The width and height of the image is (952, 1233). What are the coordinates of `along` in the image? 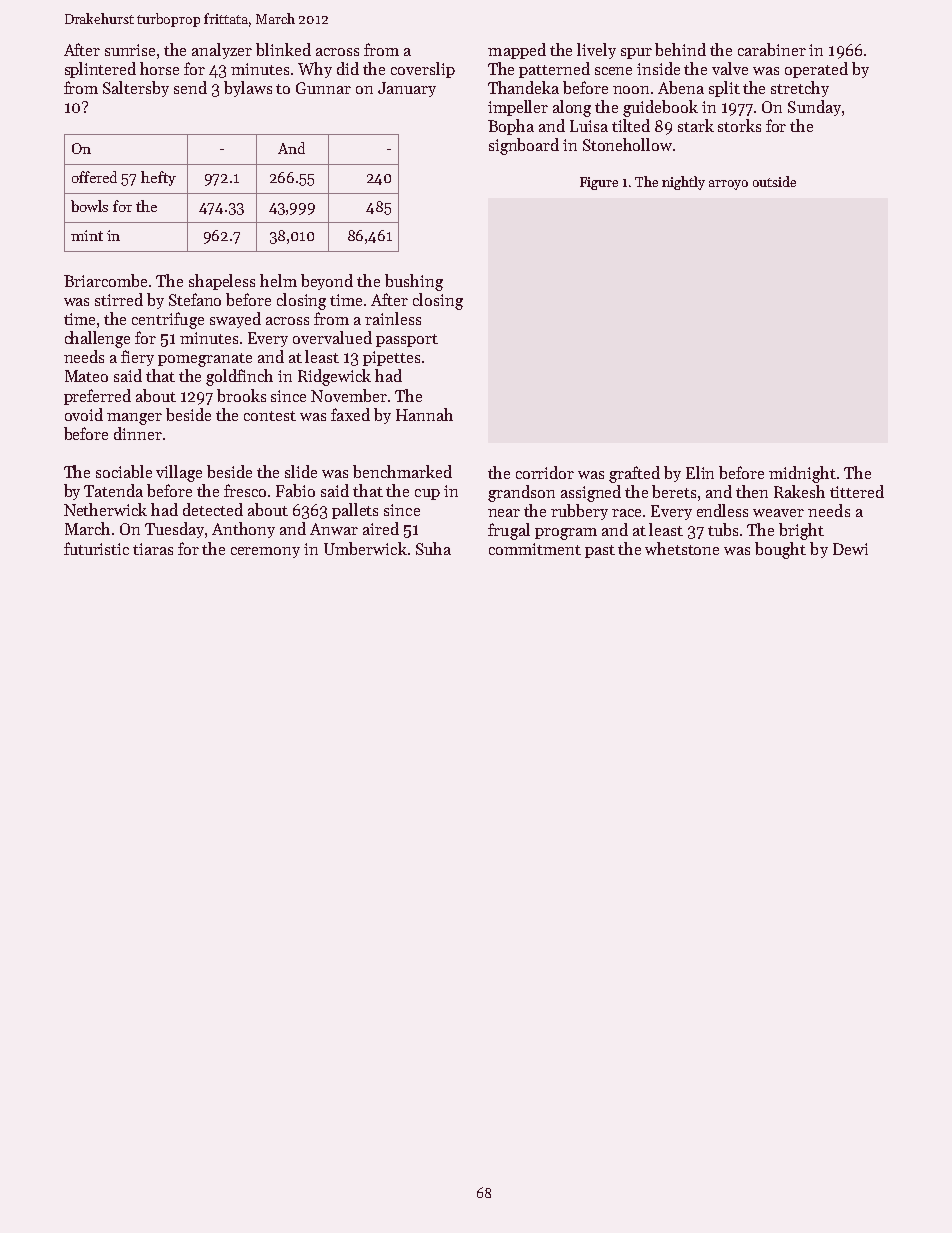 It's located at (572, 108).
